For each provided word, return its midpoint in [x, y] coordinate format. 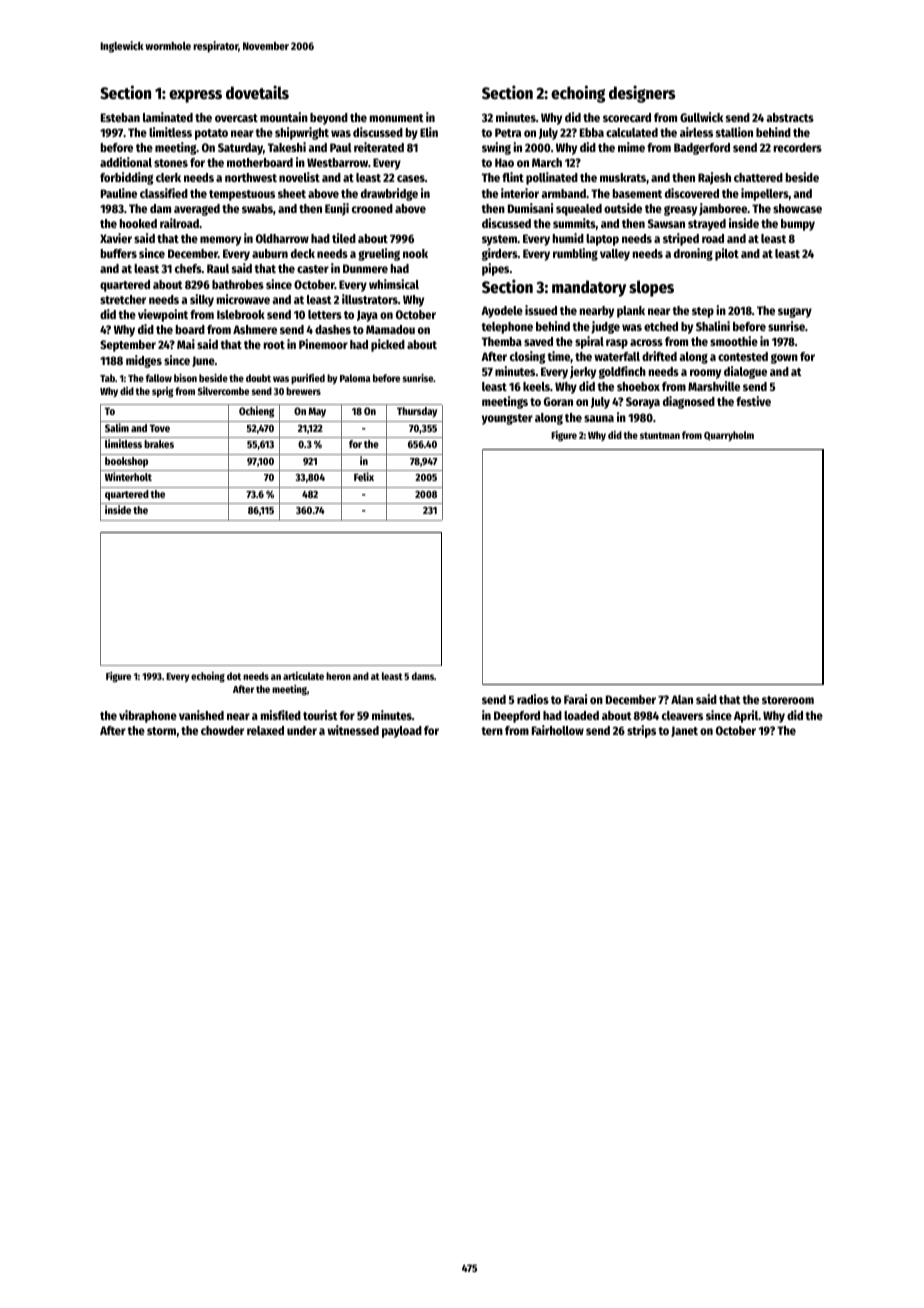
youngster [507, 419]
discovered [692, 193]
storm [161, 731]
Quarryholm [729, 436]
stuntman [660, 435]
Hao [504, 162]
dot [234, 676]
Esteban [120, 117]
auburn [270, 253]
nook [415, 253]
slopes [651, 288]
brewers [303, 391]
